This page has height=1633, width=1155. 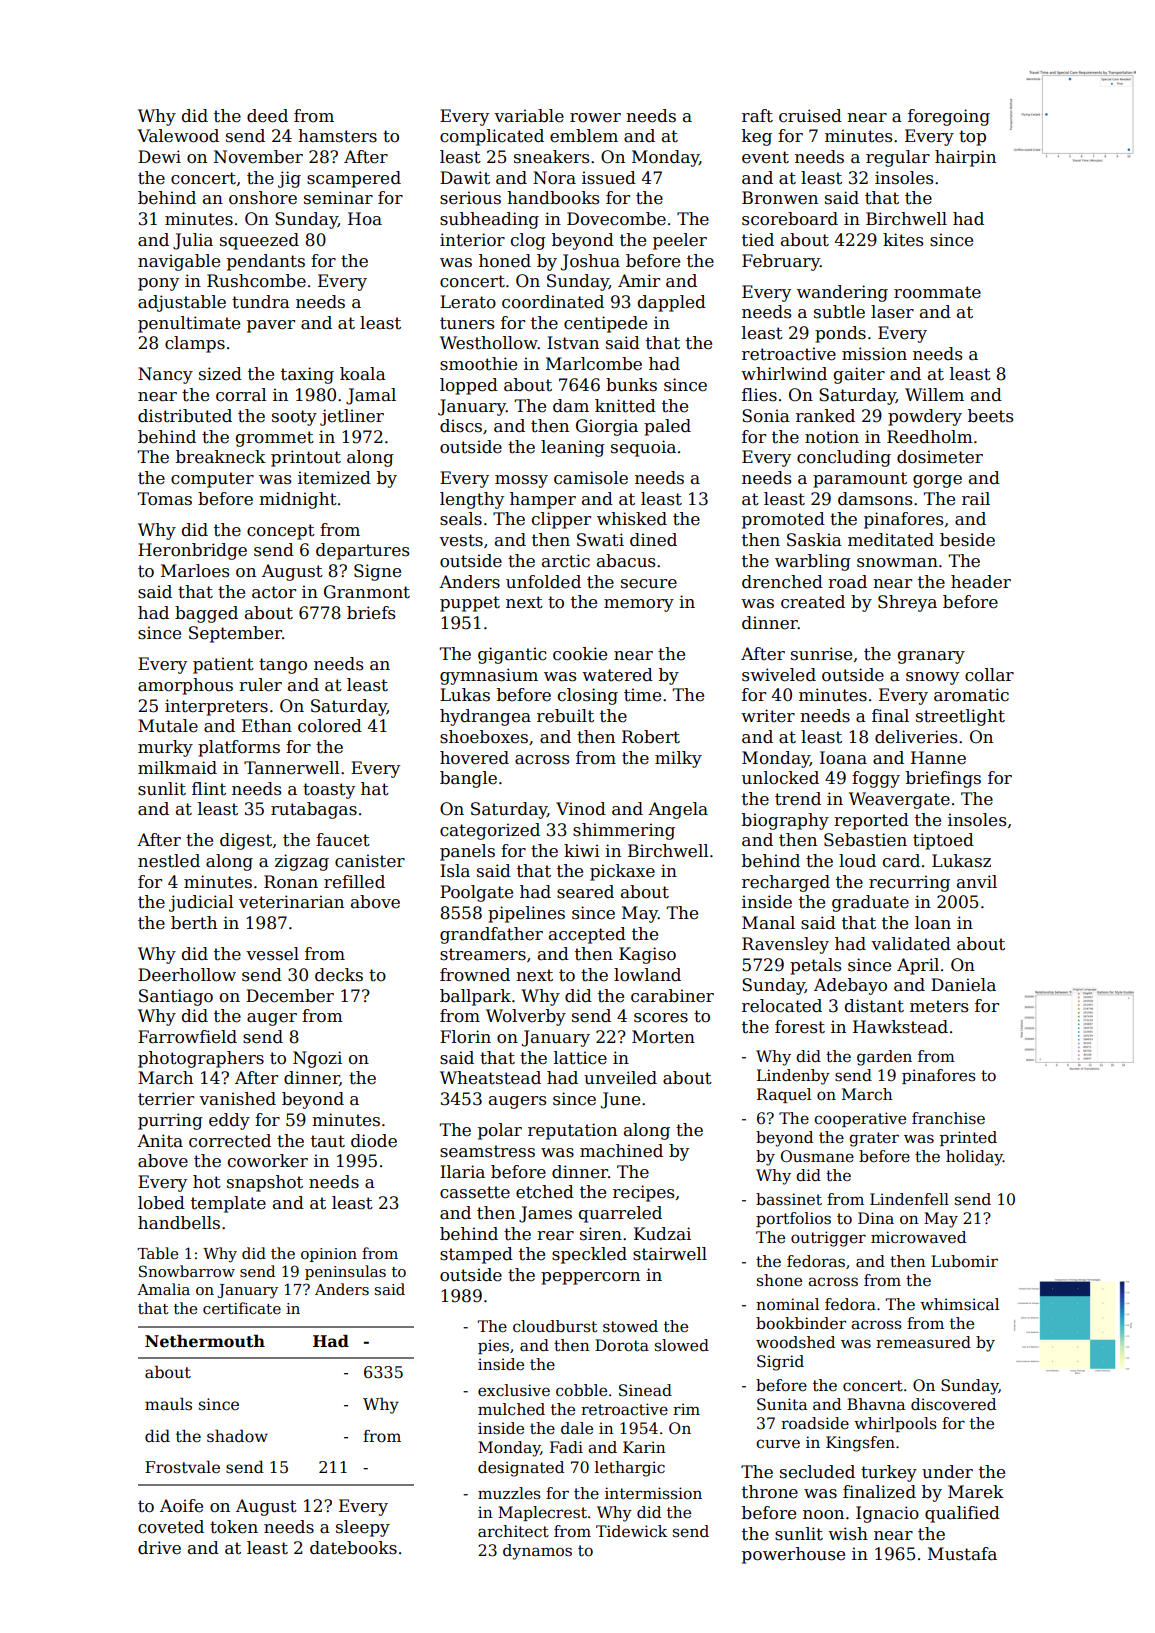 What do you see at coordinates (810, 116) in the page?
I see `cruised` at bounding box center [810, 116].
